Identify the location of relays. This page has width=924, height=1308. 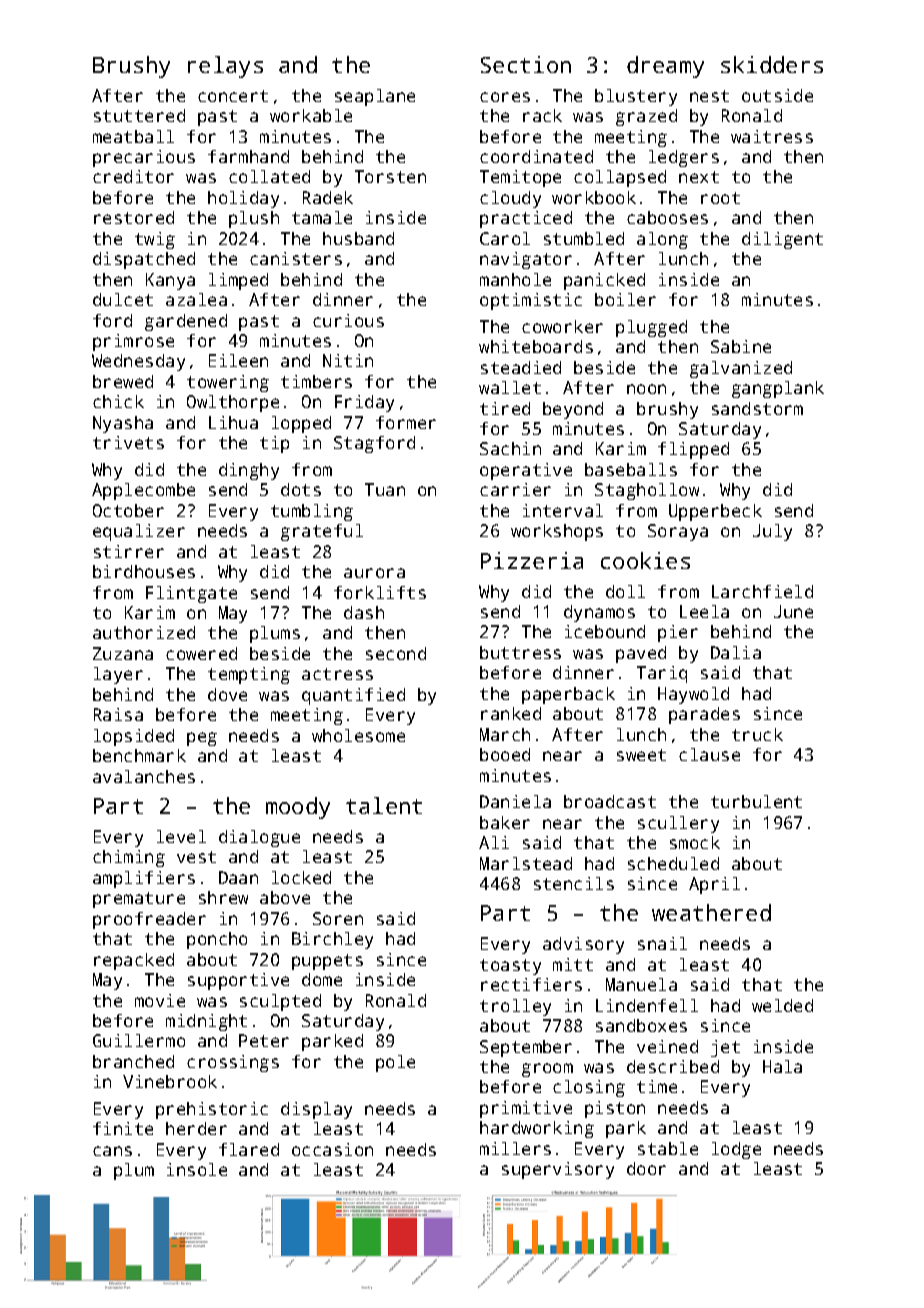
(225, 67).
